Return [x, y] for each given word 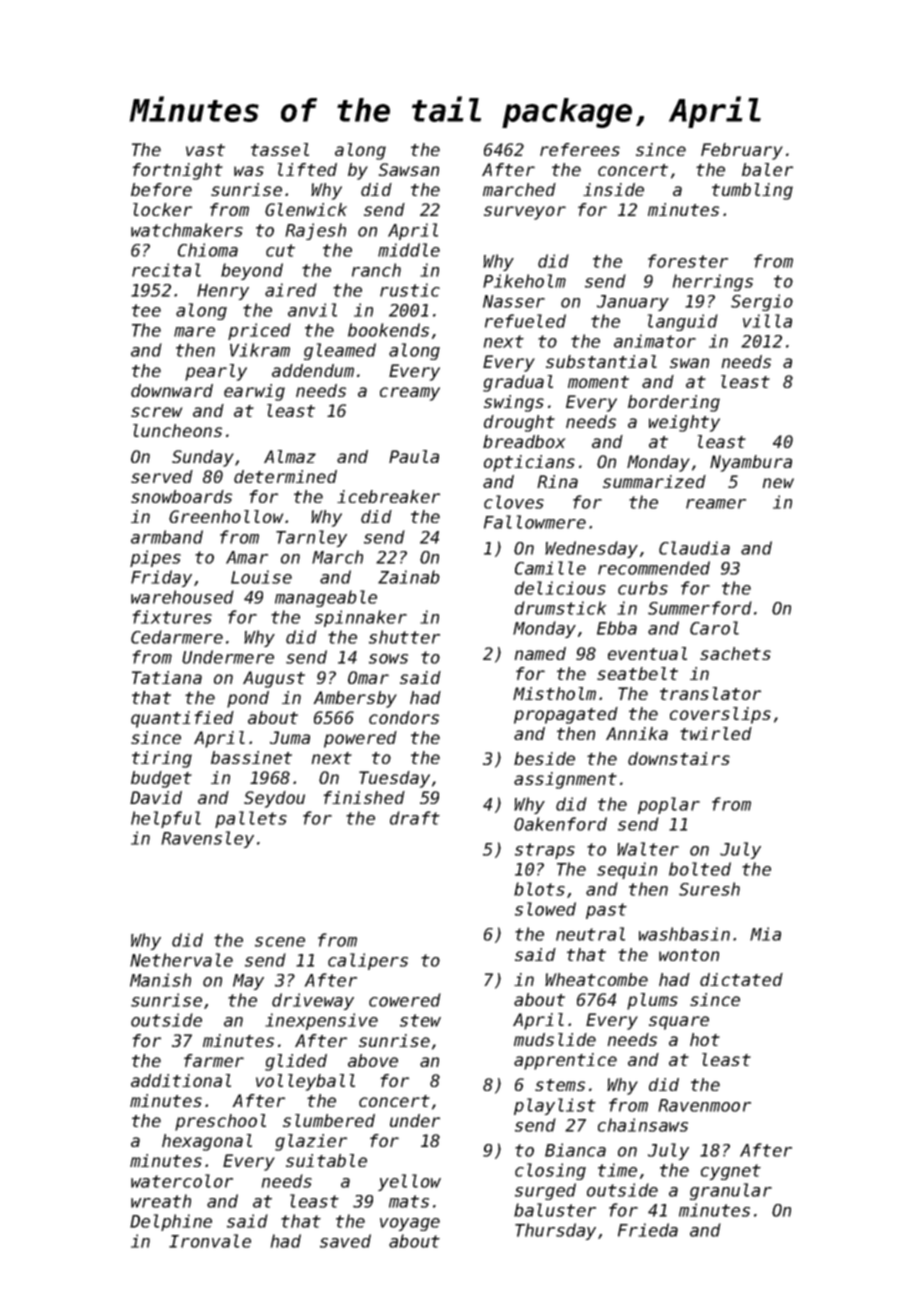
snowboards [181, 496]
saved [345, 1241]
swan [689, 363]
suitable [326, 1160]
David [156, 797]
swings [514, 403]
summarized [654, 481]
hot [705, 1039]
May [248, 982]
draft [415, 818]
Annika [637, 733]
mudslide [555, 1039]
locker [162, 209]
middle [409, 250]
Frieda [648, 1230]
